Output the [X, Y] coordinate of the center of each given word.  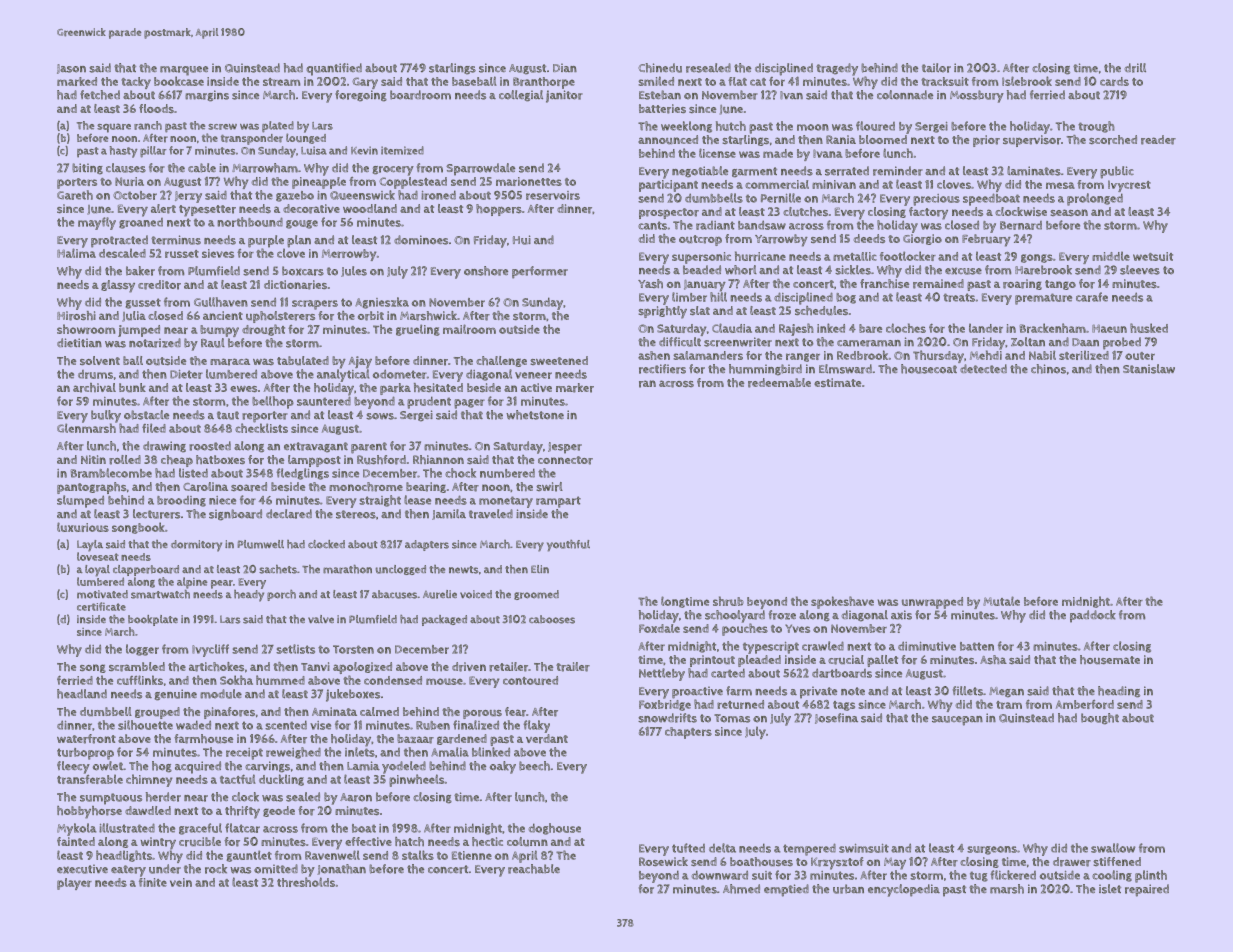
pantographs [91, 488]
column [527, 841]
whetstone [535, 415]
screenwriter [738, 342]
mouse [444, 681]
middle [1111, 256]
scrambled [137, 667]
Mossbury [977, 96]
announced [668, 139]
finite [153, 882]
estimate [837, 382]
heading [1119, 691]
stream [281, 82]
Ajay [360, 362]
